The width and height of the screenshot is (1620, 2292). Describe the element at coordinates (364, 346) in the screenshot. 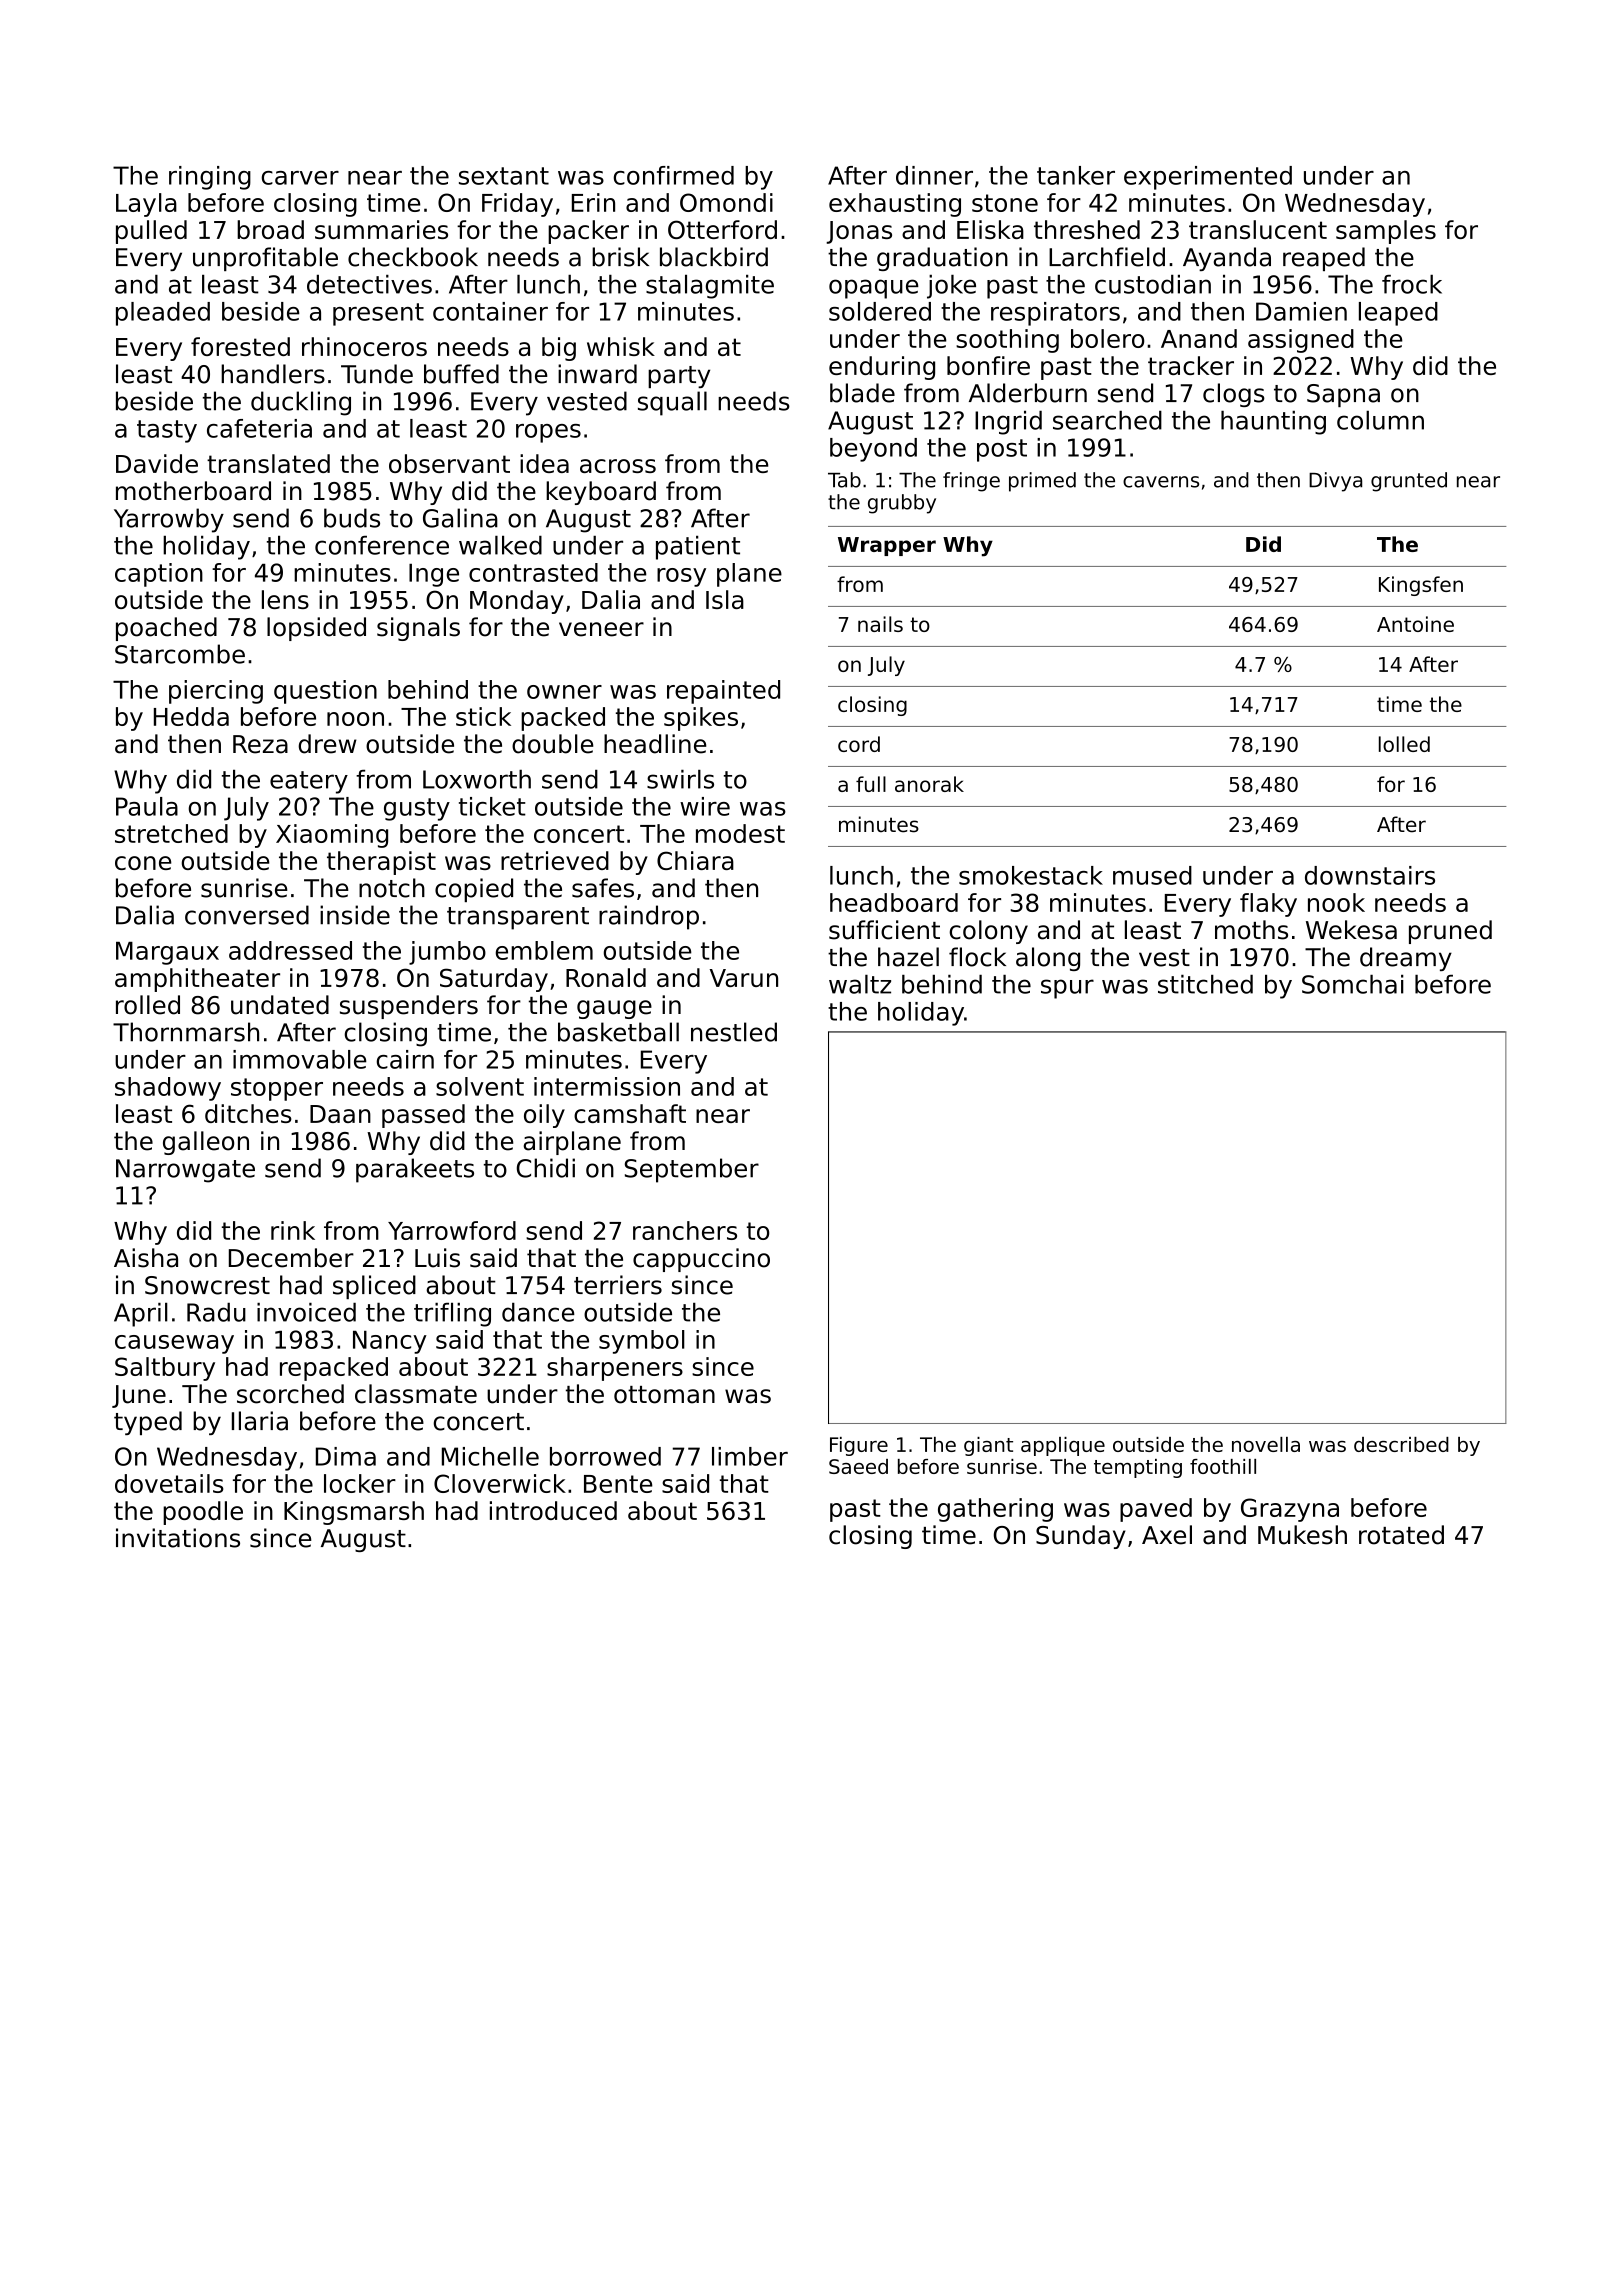

I see `rhinoceros` at that location.
